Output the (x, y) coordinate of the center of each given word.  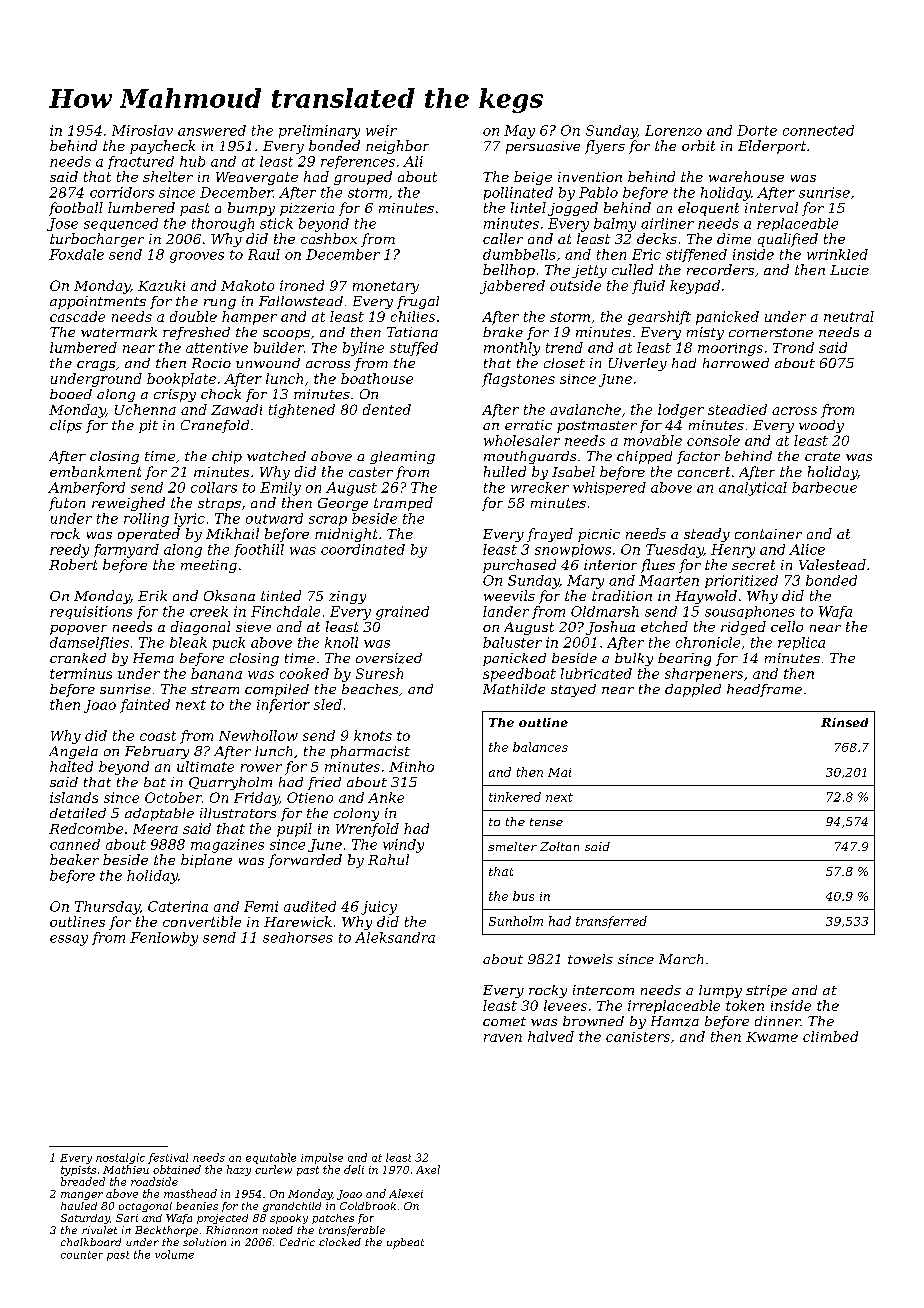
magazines (227, 846)
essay (69, 940)
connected (818, 130)
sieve (253, 627)
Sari (127, 1218)
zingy (347, 597)
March (681, 959)
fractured (141, 162)
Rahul (388, 859)
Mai (559, 772)
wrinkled (837, 254)
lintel (528, 207)
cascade (77, 316)
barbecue (824, 487)
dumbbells (519, 254)
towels (590, 959)
